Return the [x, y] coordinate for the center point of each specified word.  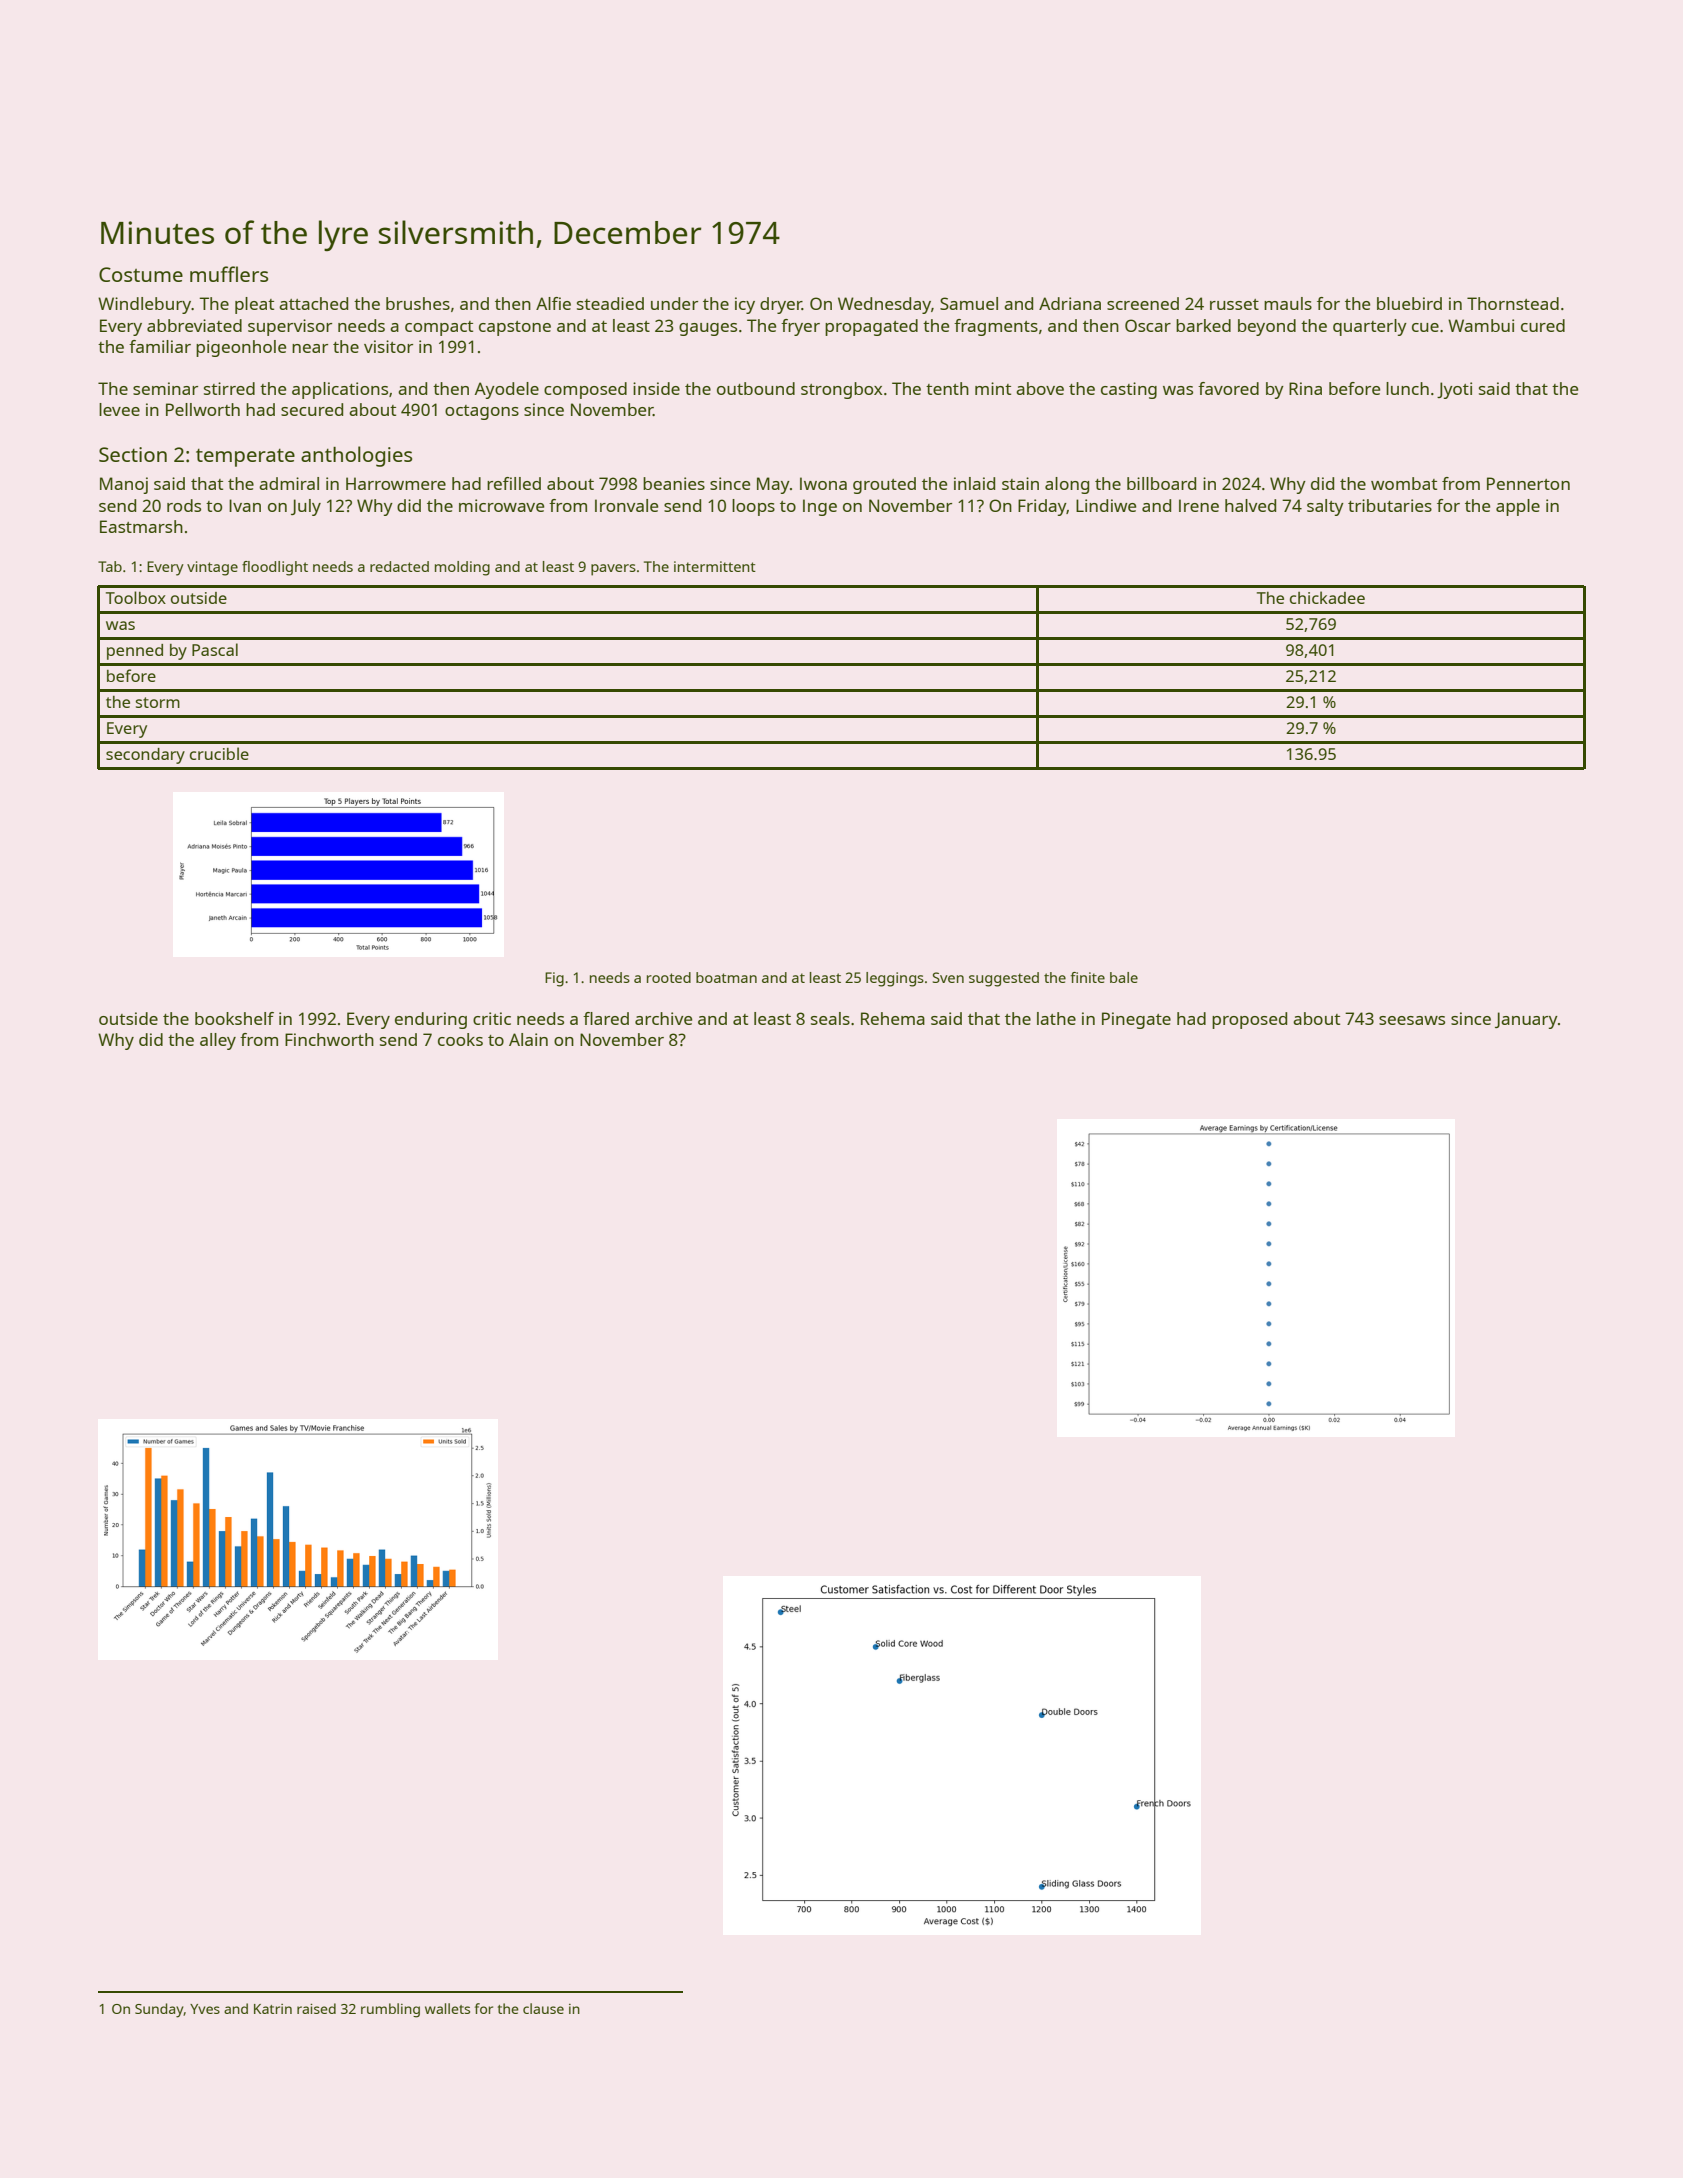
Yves [205, 2009]
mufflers [229, 274]
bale [1124, 977]
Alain [528, 1039]
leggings [895, 979]
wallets [447, 2008]
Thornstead [1513, 303]
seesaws [1412, 1020]
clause [543, 2008]
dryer [781, 305]
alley [218, 1041]
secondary [145, 756]
